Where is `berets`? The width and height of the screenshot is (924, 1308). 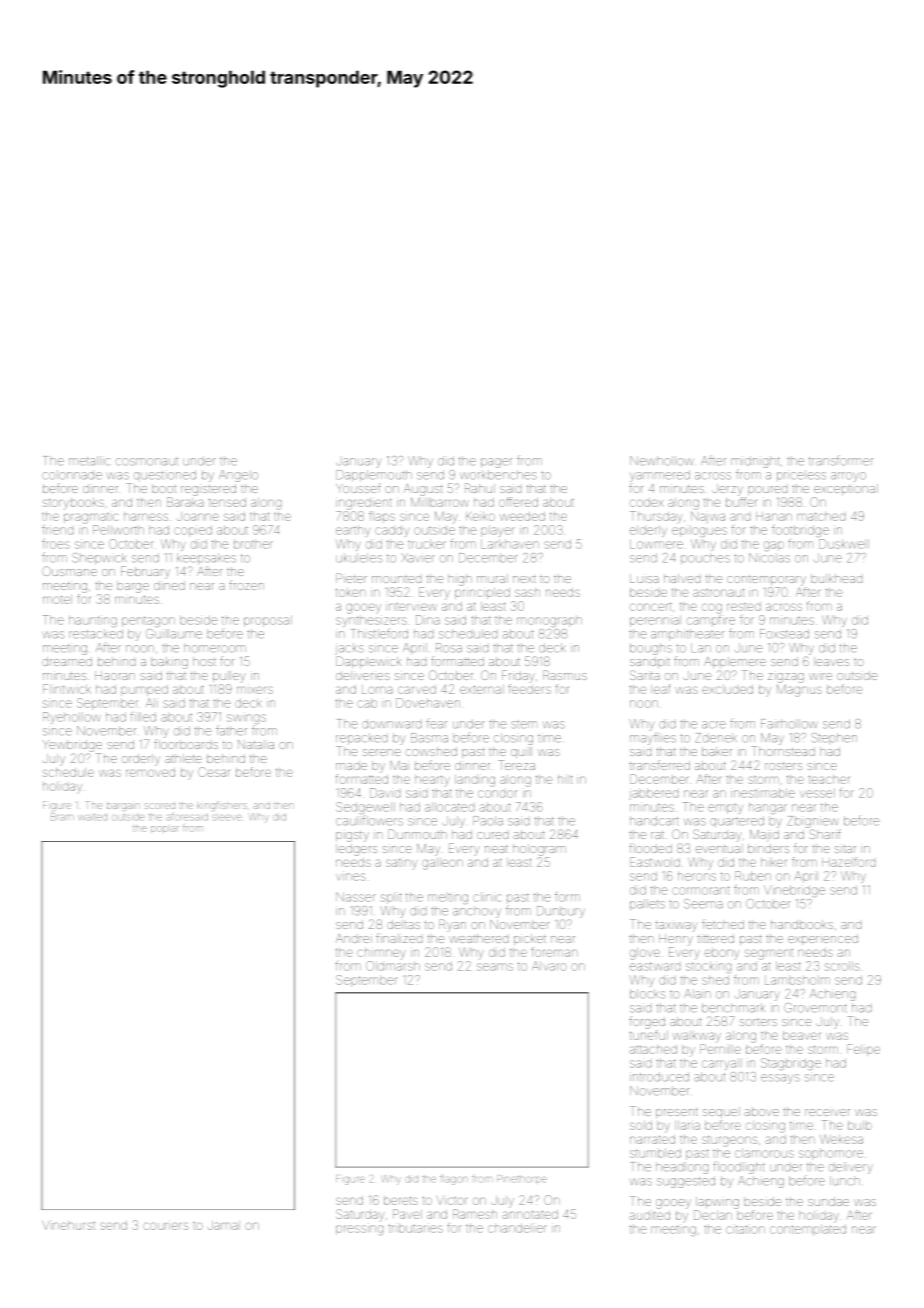 berets is located at coordinates (401, 1200).
